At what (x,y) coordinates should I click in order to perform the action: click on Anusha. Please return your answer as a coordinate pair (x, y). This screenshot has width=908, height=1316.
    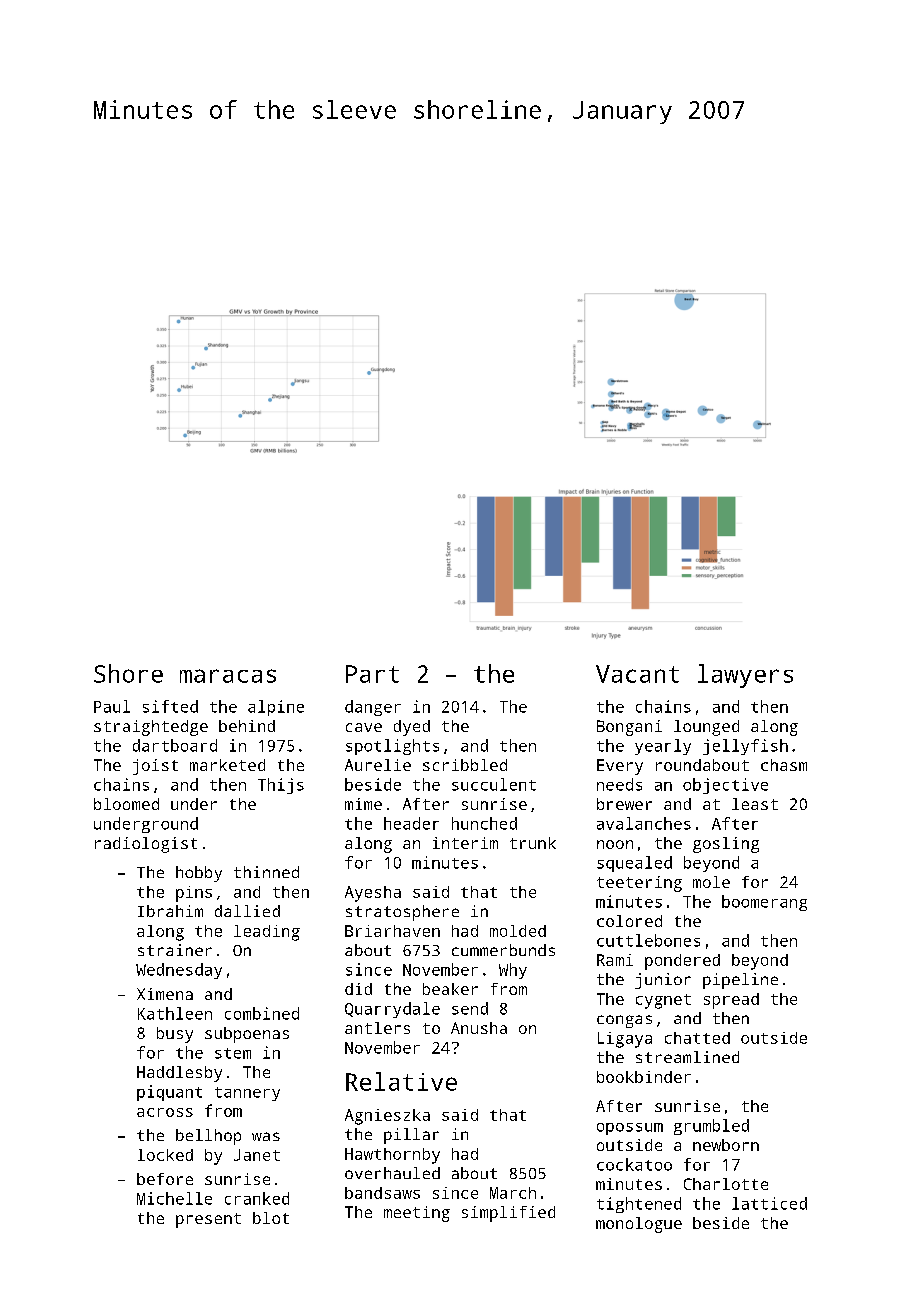
    Looking at the image, I should click on (479, 1028).
